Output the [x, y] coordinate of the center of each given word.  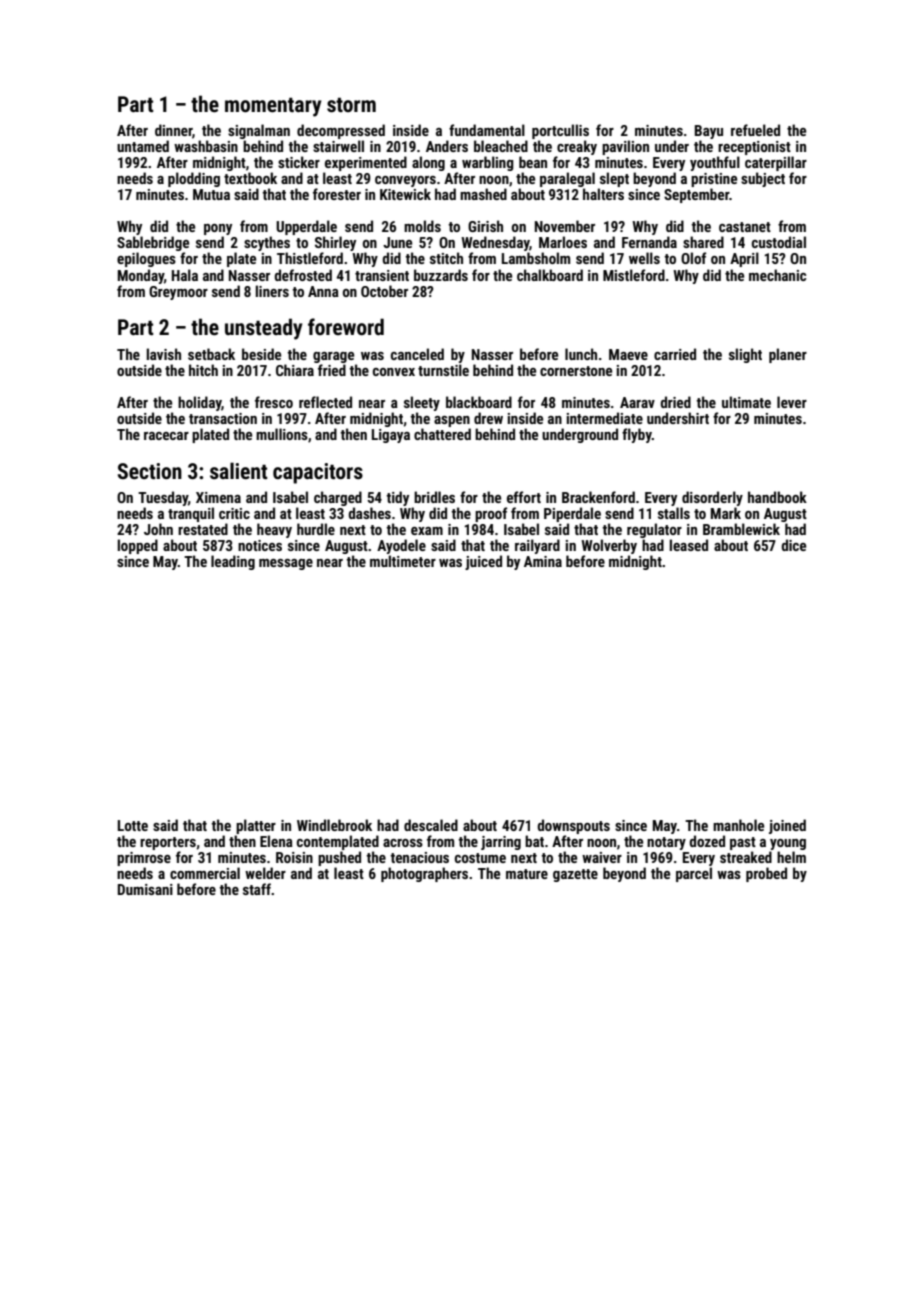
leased [689, 545]
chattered [442, 434]
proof [491, 514]
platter [256, 826]
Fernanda [649, 242]
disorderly [712, 498]
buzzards [441, 275]
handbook [777, 497]
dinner [173, 130]
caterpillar [776, 163]
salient [239, 471]
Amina [543, 561]
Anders [447, 146]
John [158, 529]
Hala [185, 275]
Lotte [133, 825]
